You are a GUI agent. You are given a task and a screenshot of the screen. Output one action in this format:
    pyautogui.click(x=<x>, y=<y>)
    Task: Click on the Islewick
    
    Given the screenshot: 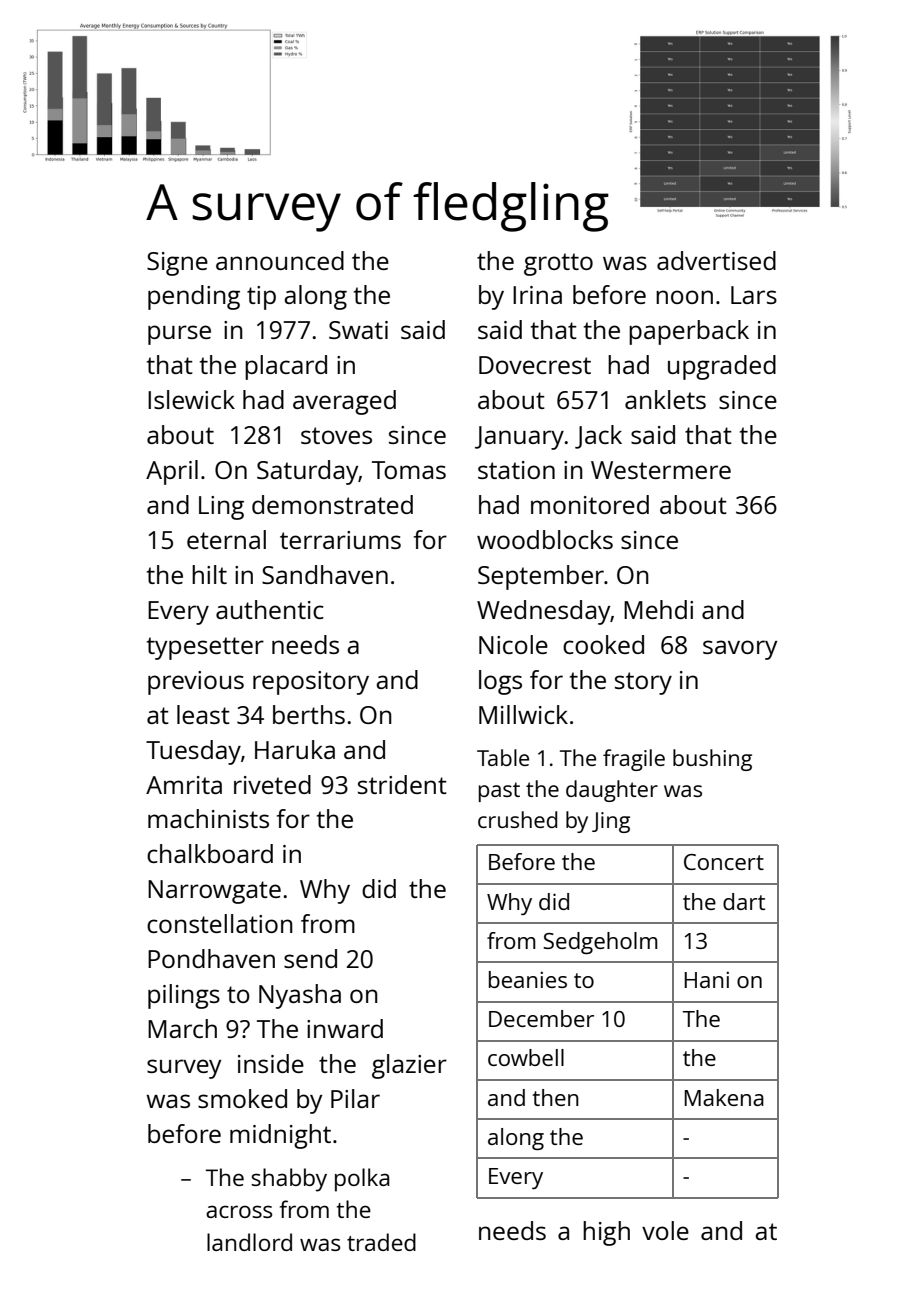 What is the action you would take?
    pyautogui.click(x=191, y=399)
